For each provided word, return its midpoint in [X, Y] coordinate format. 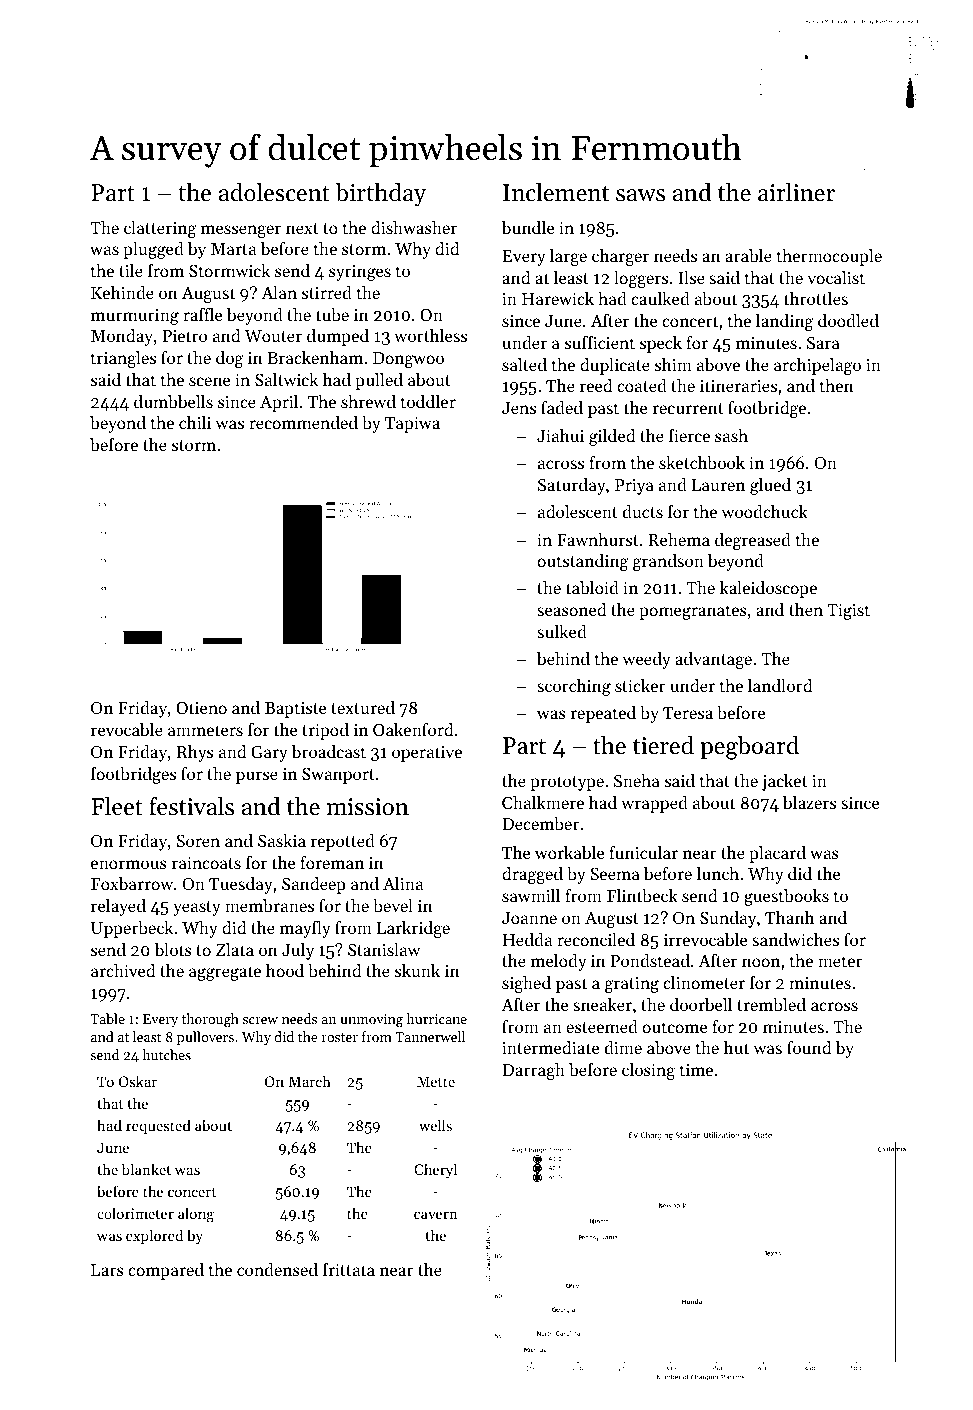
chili [195, 422]
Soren [198, 841]
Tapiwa [412, 425]
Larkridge [413, 929]
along [196, 1215]
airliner [796, 192]
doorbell [701, 1004]
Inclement [556, 192]
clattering [160, 229]
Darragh [533, 1071]
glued [770, 486]
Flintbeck [642, 895]
